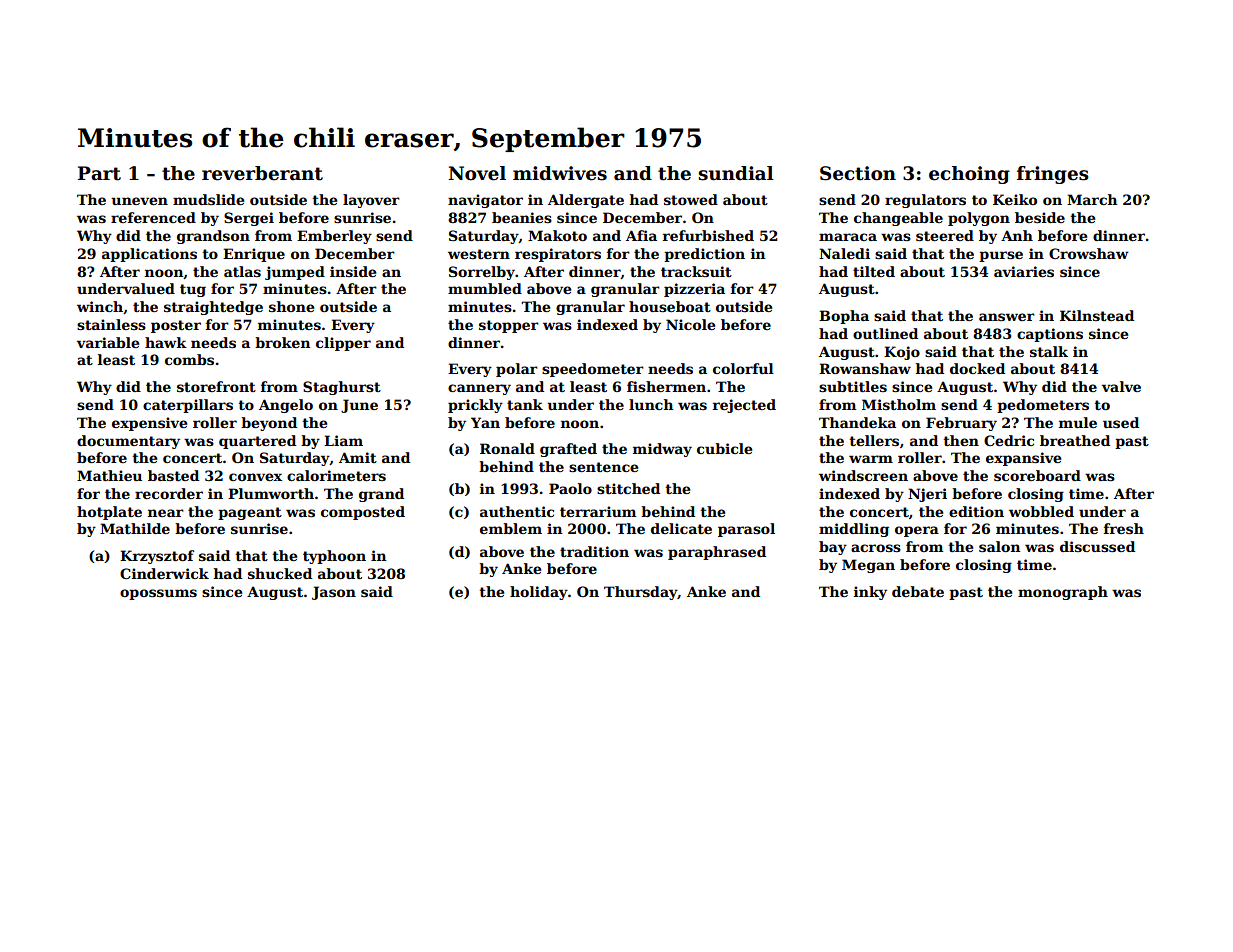 This screenshot has height=952, width=1233. Describe the element at coordinates (736, 173) in the screenshot. I see `sundial` at that location.
